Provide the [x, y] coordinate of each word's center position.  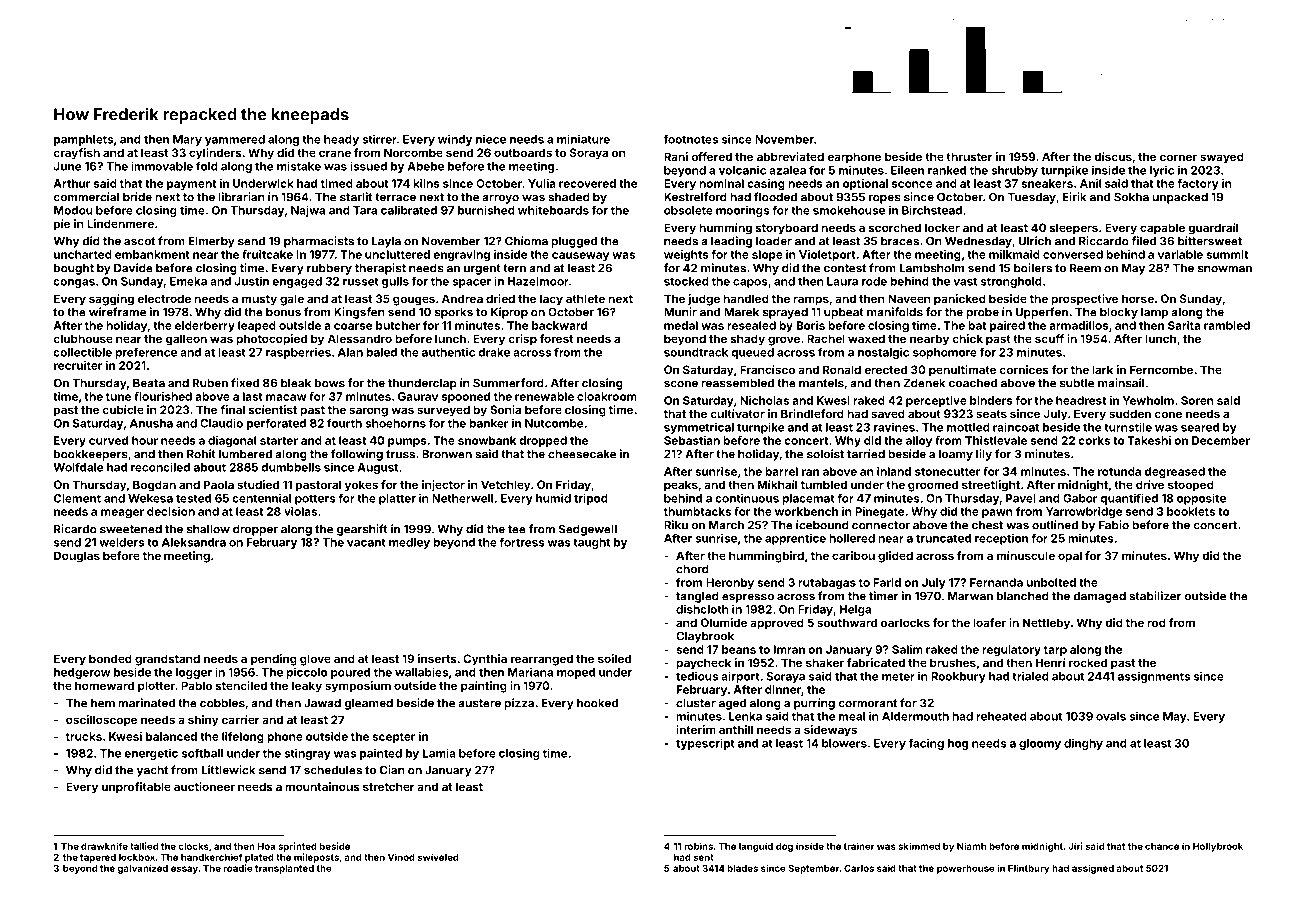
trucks [84, 736]
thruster [969, 156]
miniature [583, 139]
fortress [522, 542]
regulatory [1011, 650]
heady [341, 140]
